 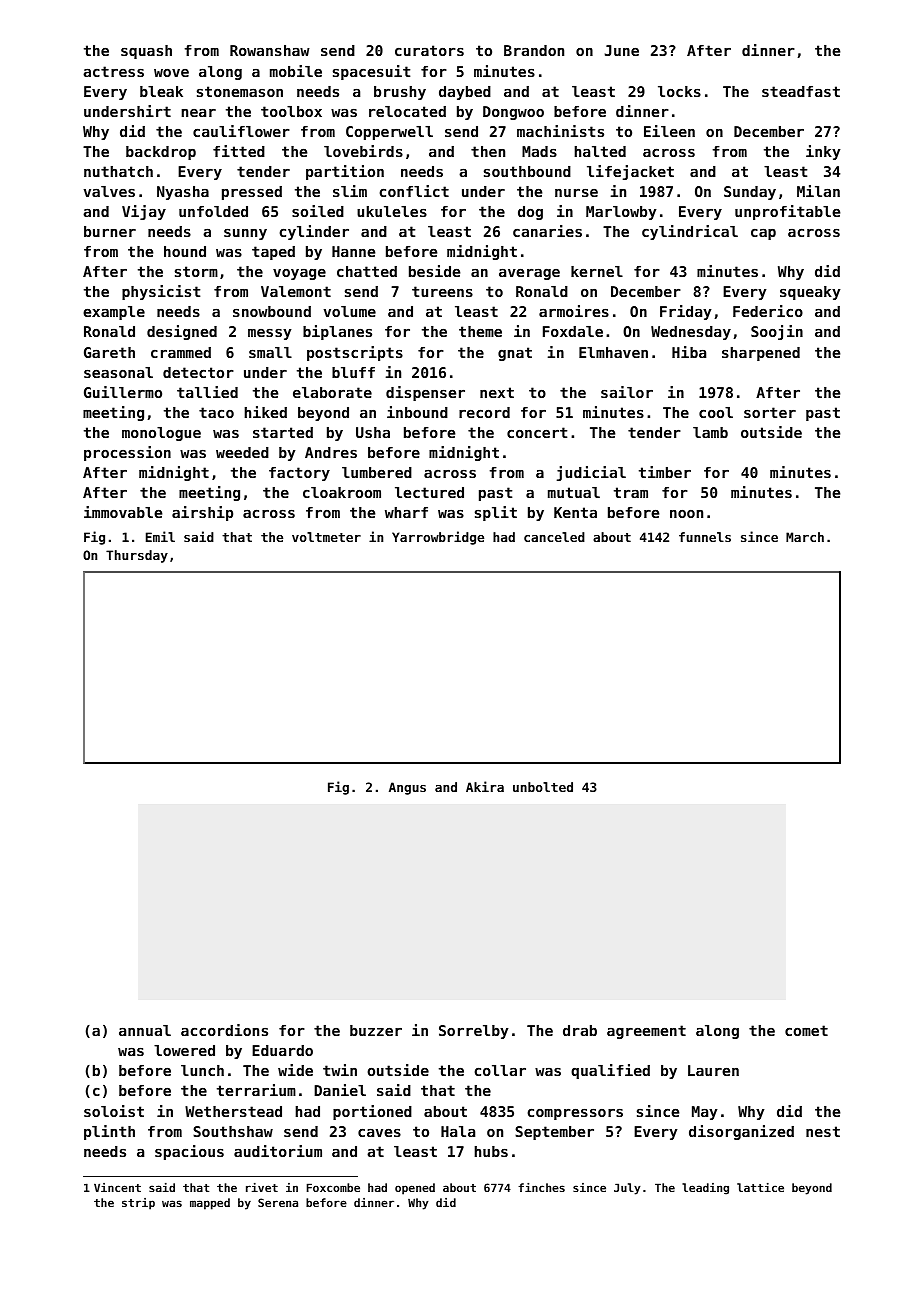 What do you see at coordinates (367, 271) in the page?
I see `chatted` at bounding box center [367, 271].
